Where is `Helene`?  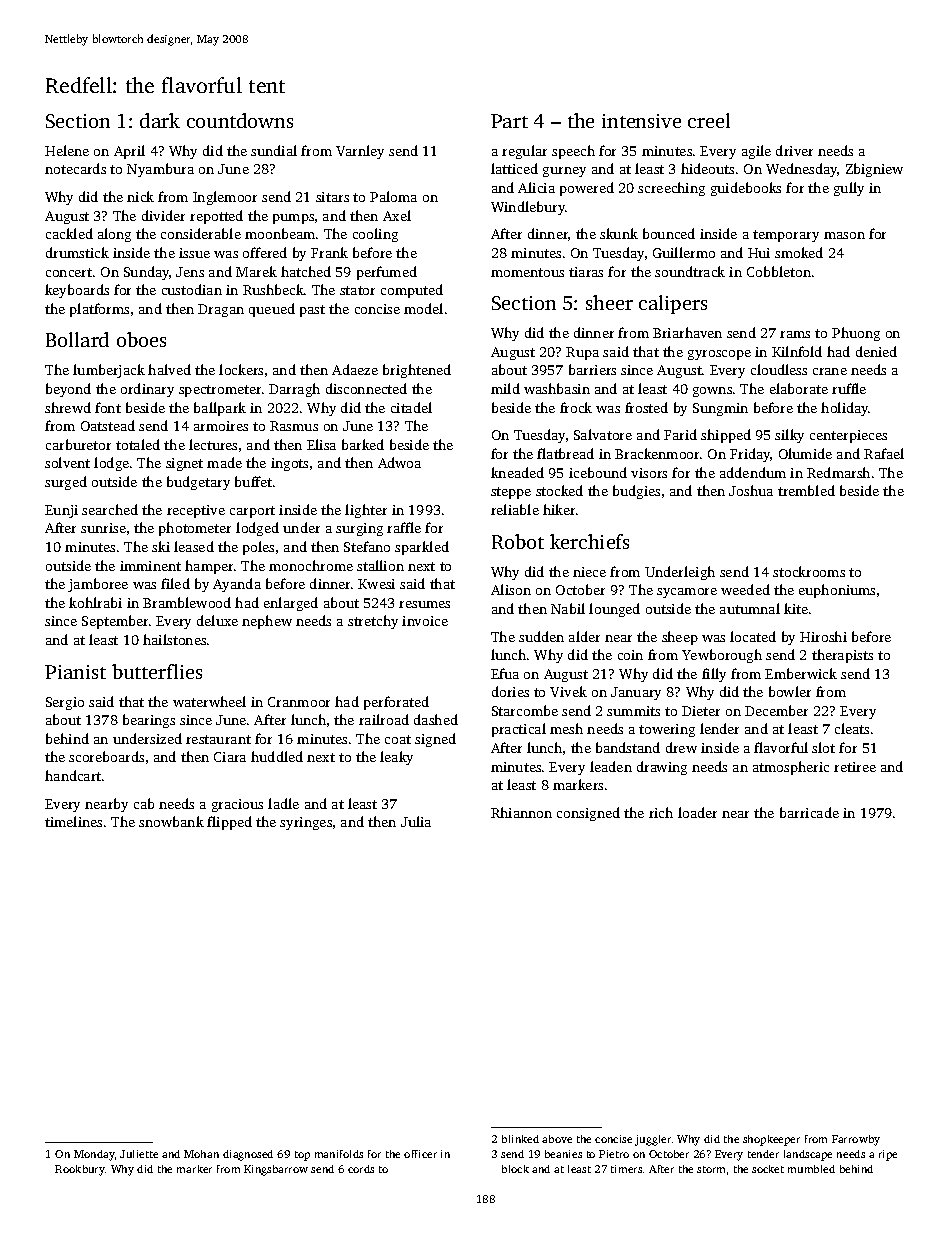
Helene is located at coordinates (67, 150).
